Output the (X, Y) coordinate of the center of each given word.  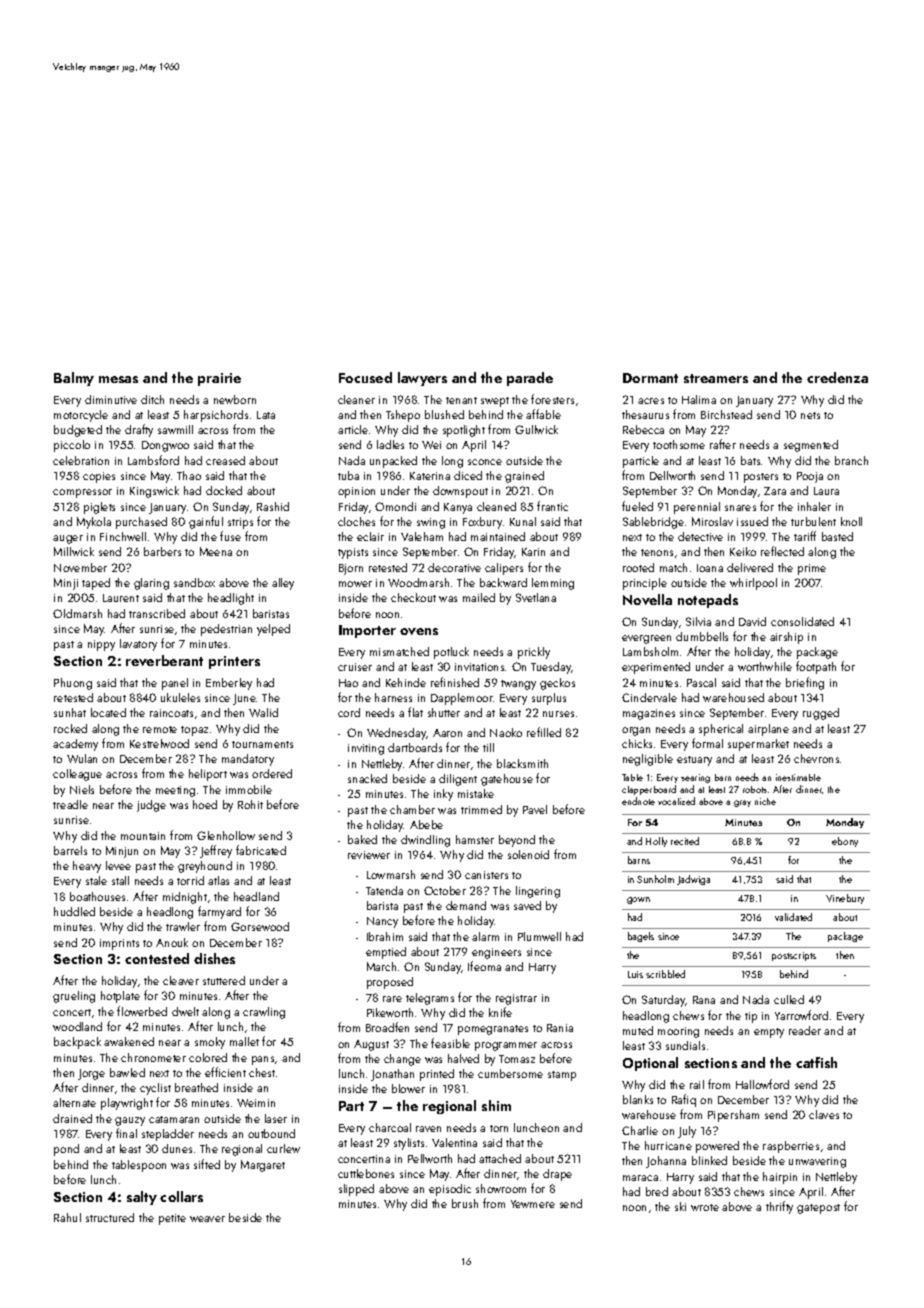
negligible (648, 760)
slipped (356, 1190)
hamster (475, 839)
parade (530, 379)
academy (75, 745)
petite (172, 1219)
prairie (219, 379)
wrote (705, 1207)
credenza (837, 377)
